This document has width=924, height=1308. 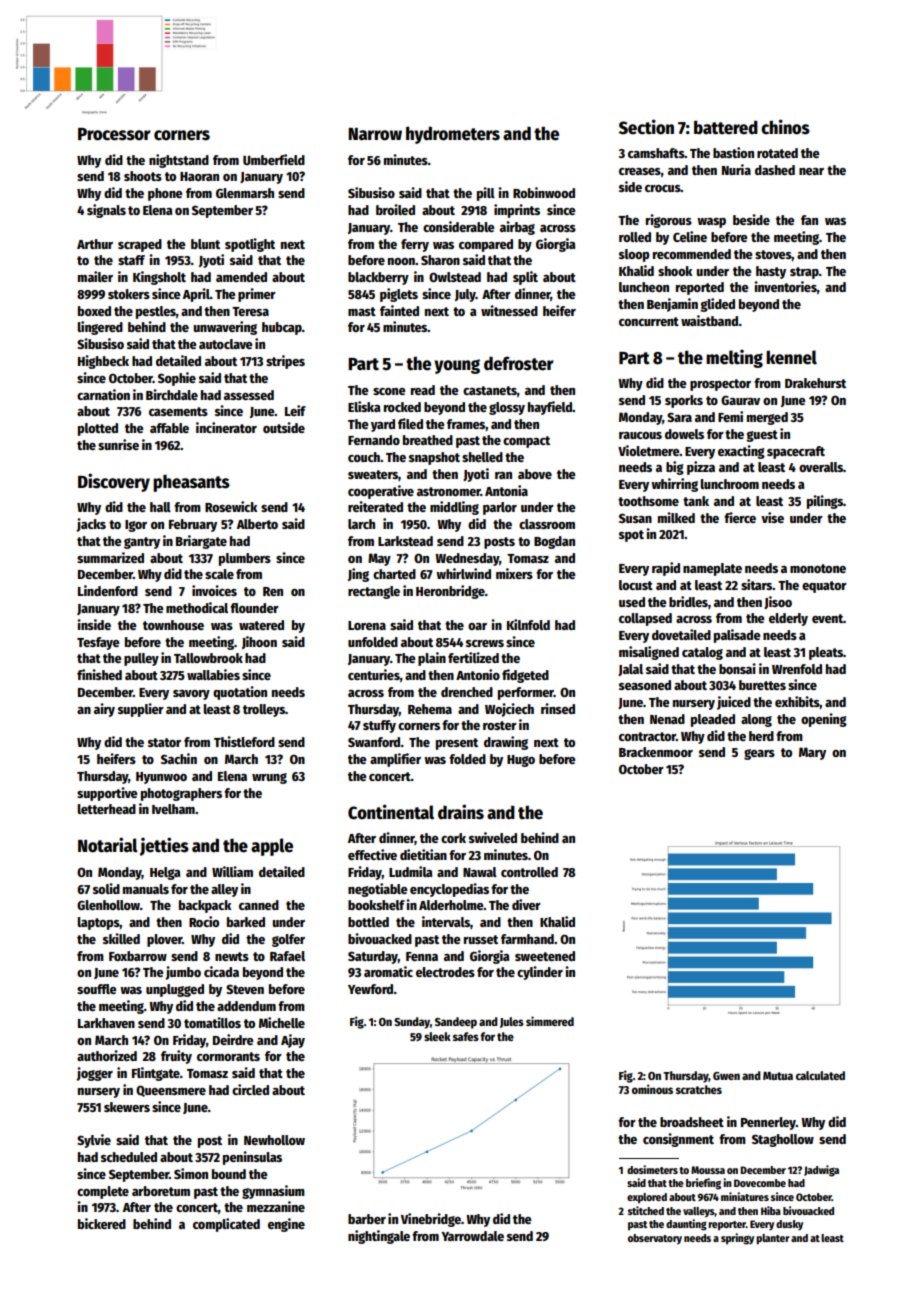 What do you see at coordinates (526, 904) in the document?
I see `diver` at bounding box center [526, 904].
